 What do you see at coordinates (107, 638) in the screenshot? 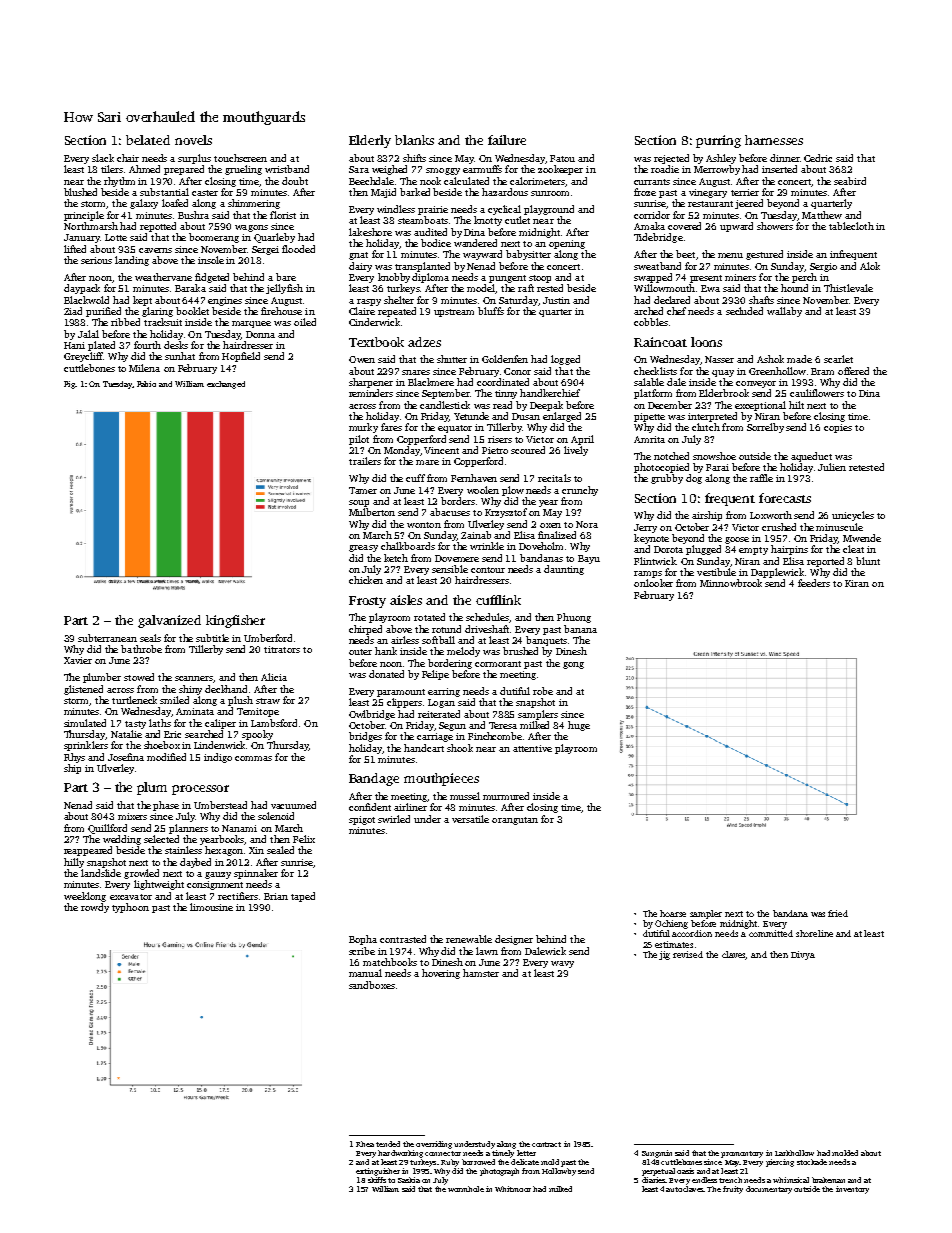
I see `subterranean` at bounding box center [107, 638].
